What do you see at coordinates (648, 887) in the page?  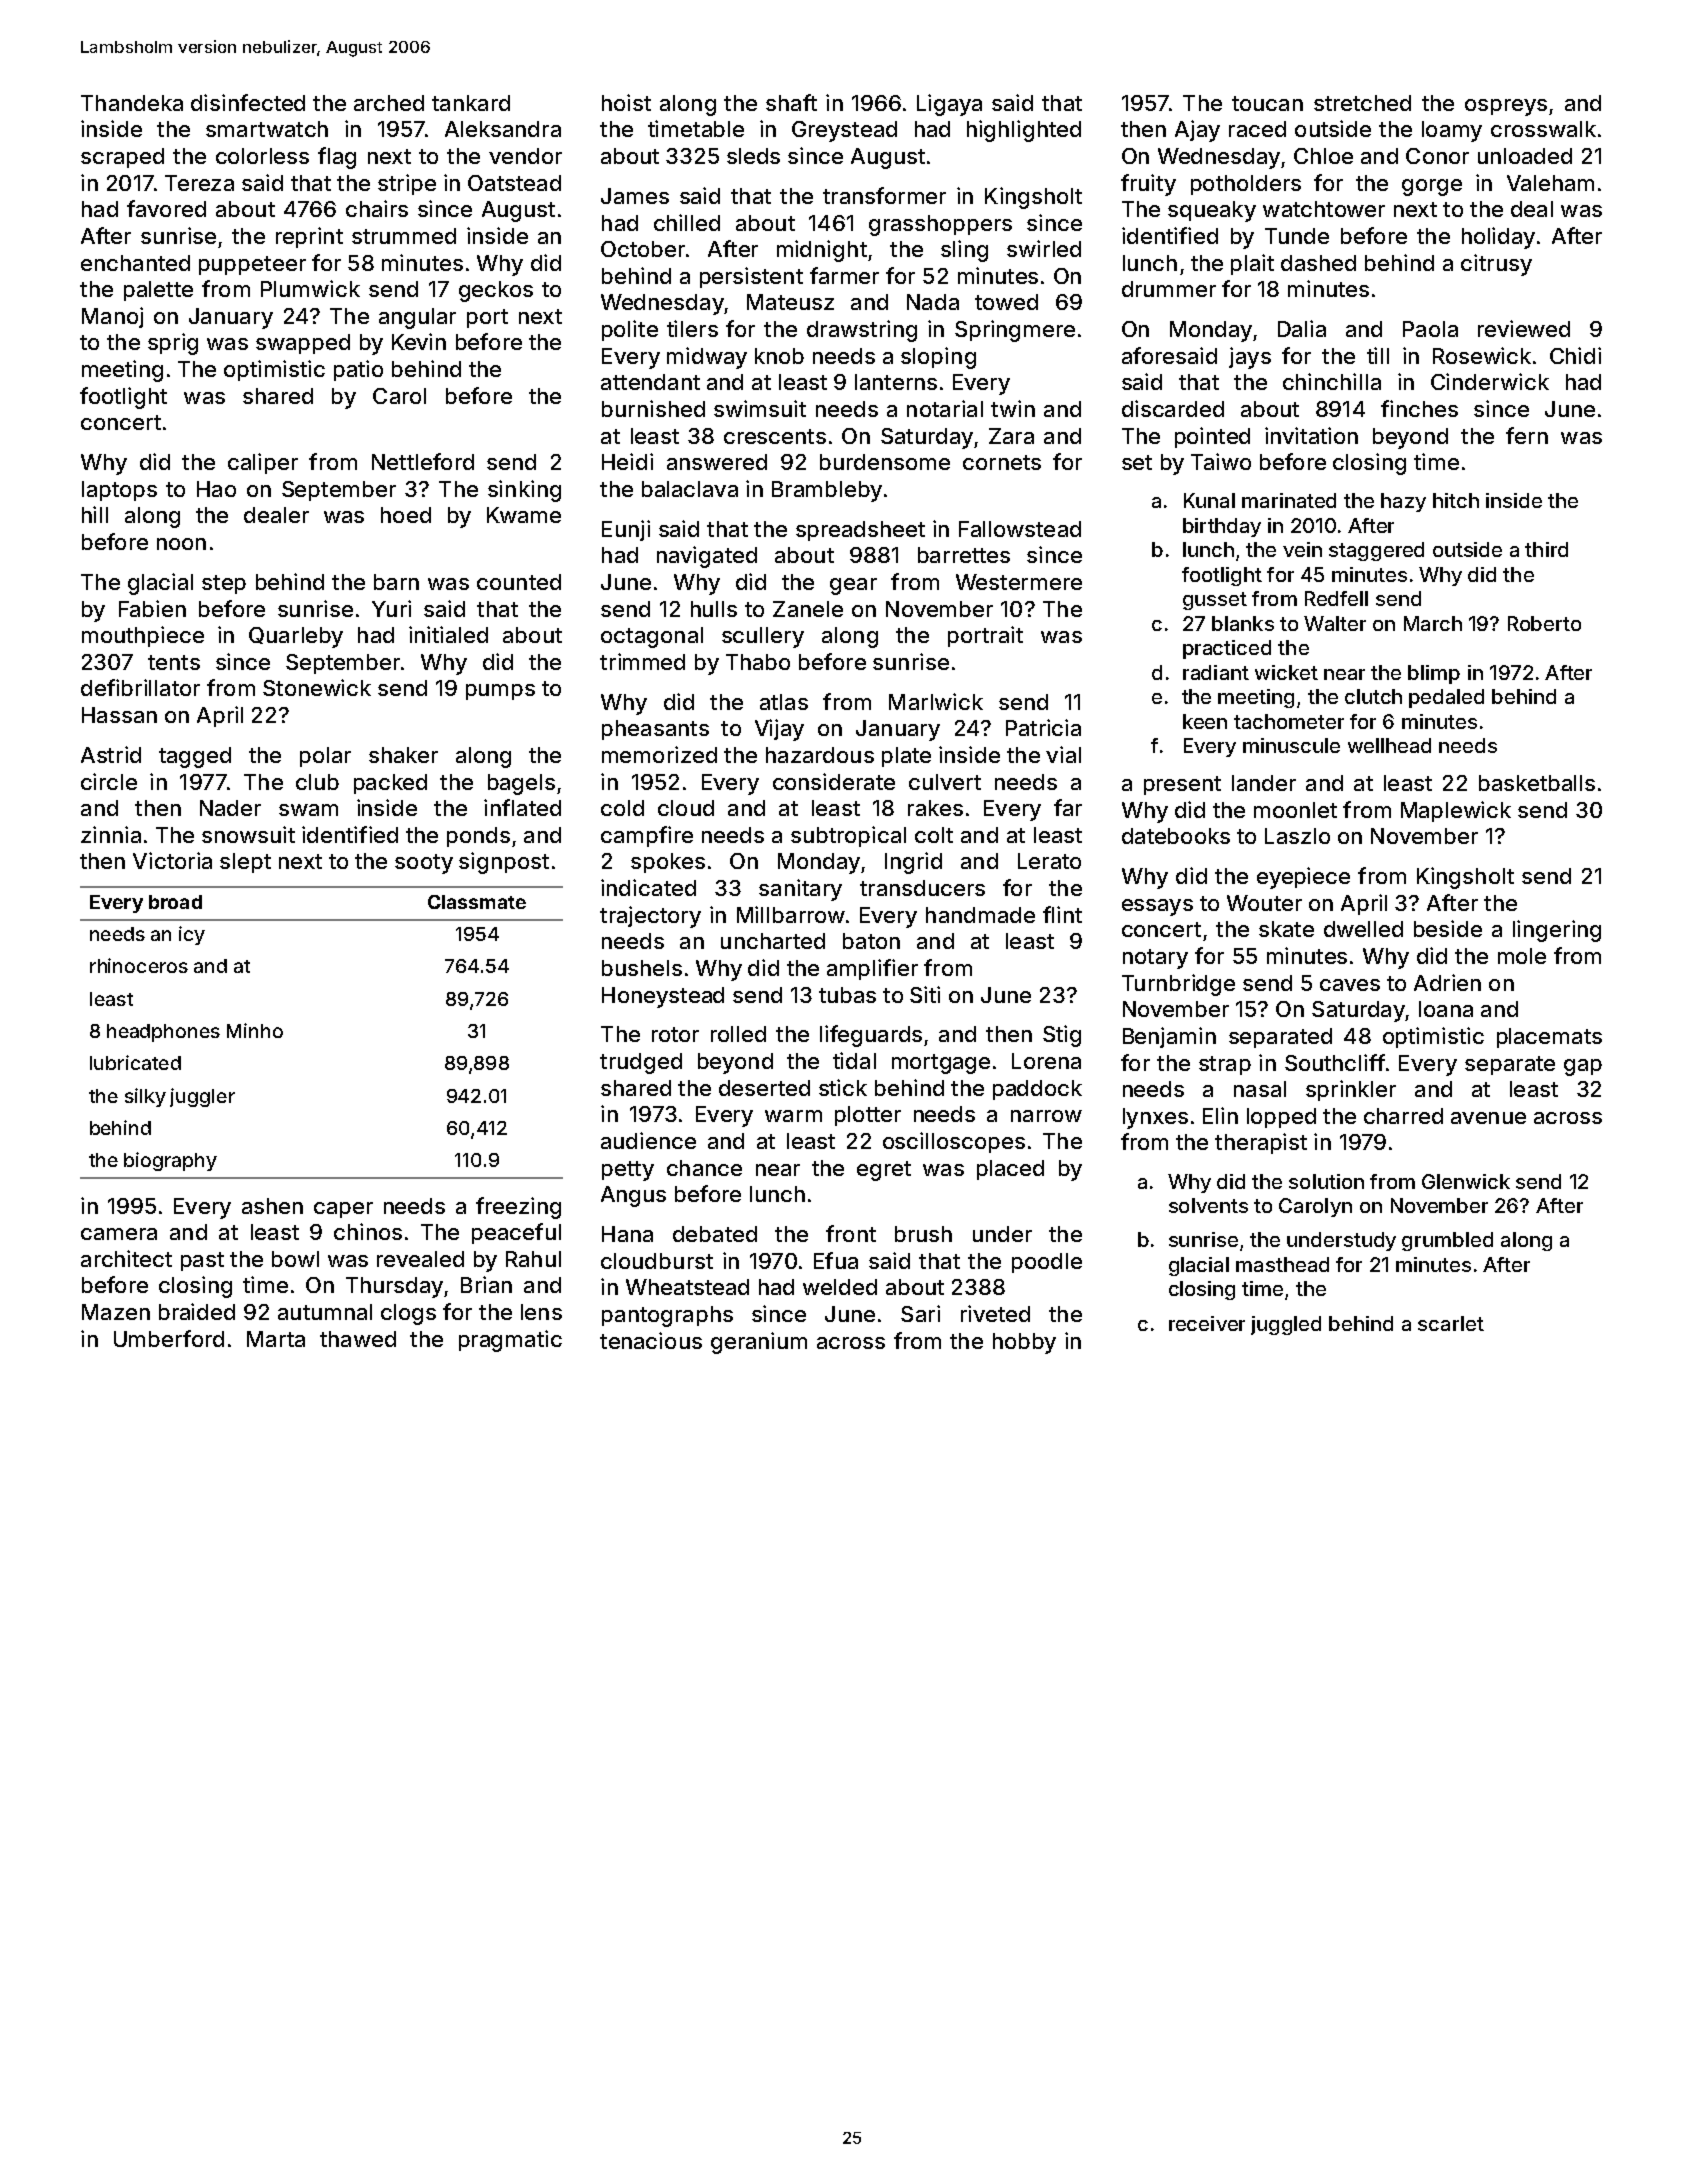 I see `indicated` at bounding box center [648, 887].
